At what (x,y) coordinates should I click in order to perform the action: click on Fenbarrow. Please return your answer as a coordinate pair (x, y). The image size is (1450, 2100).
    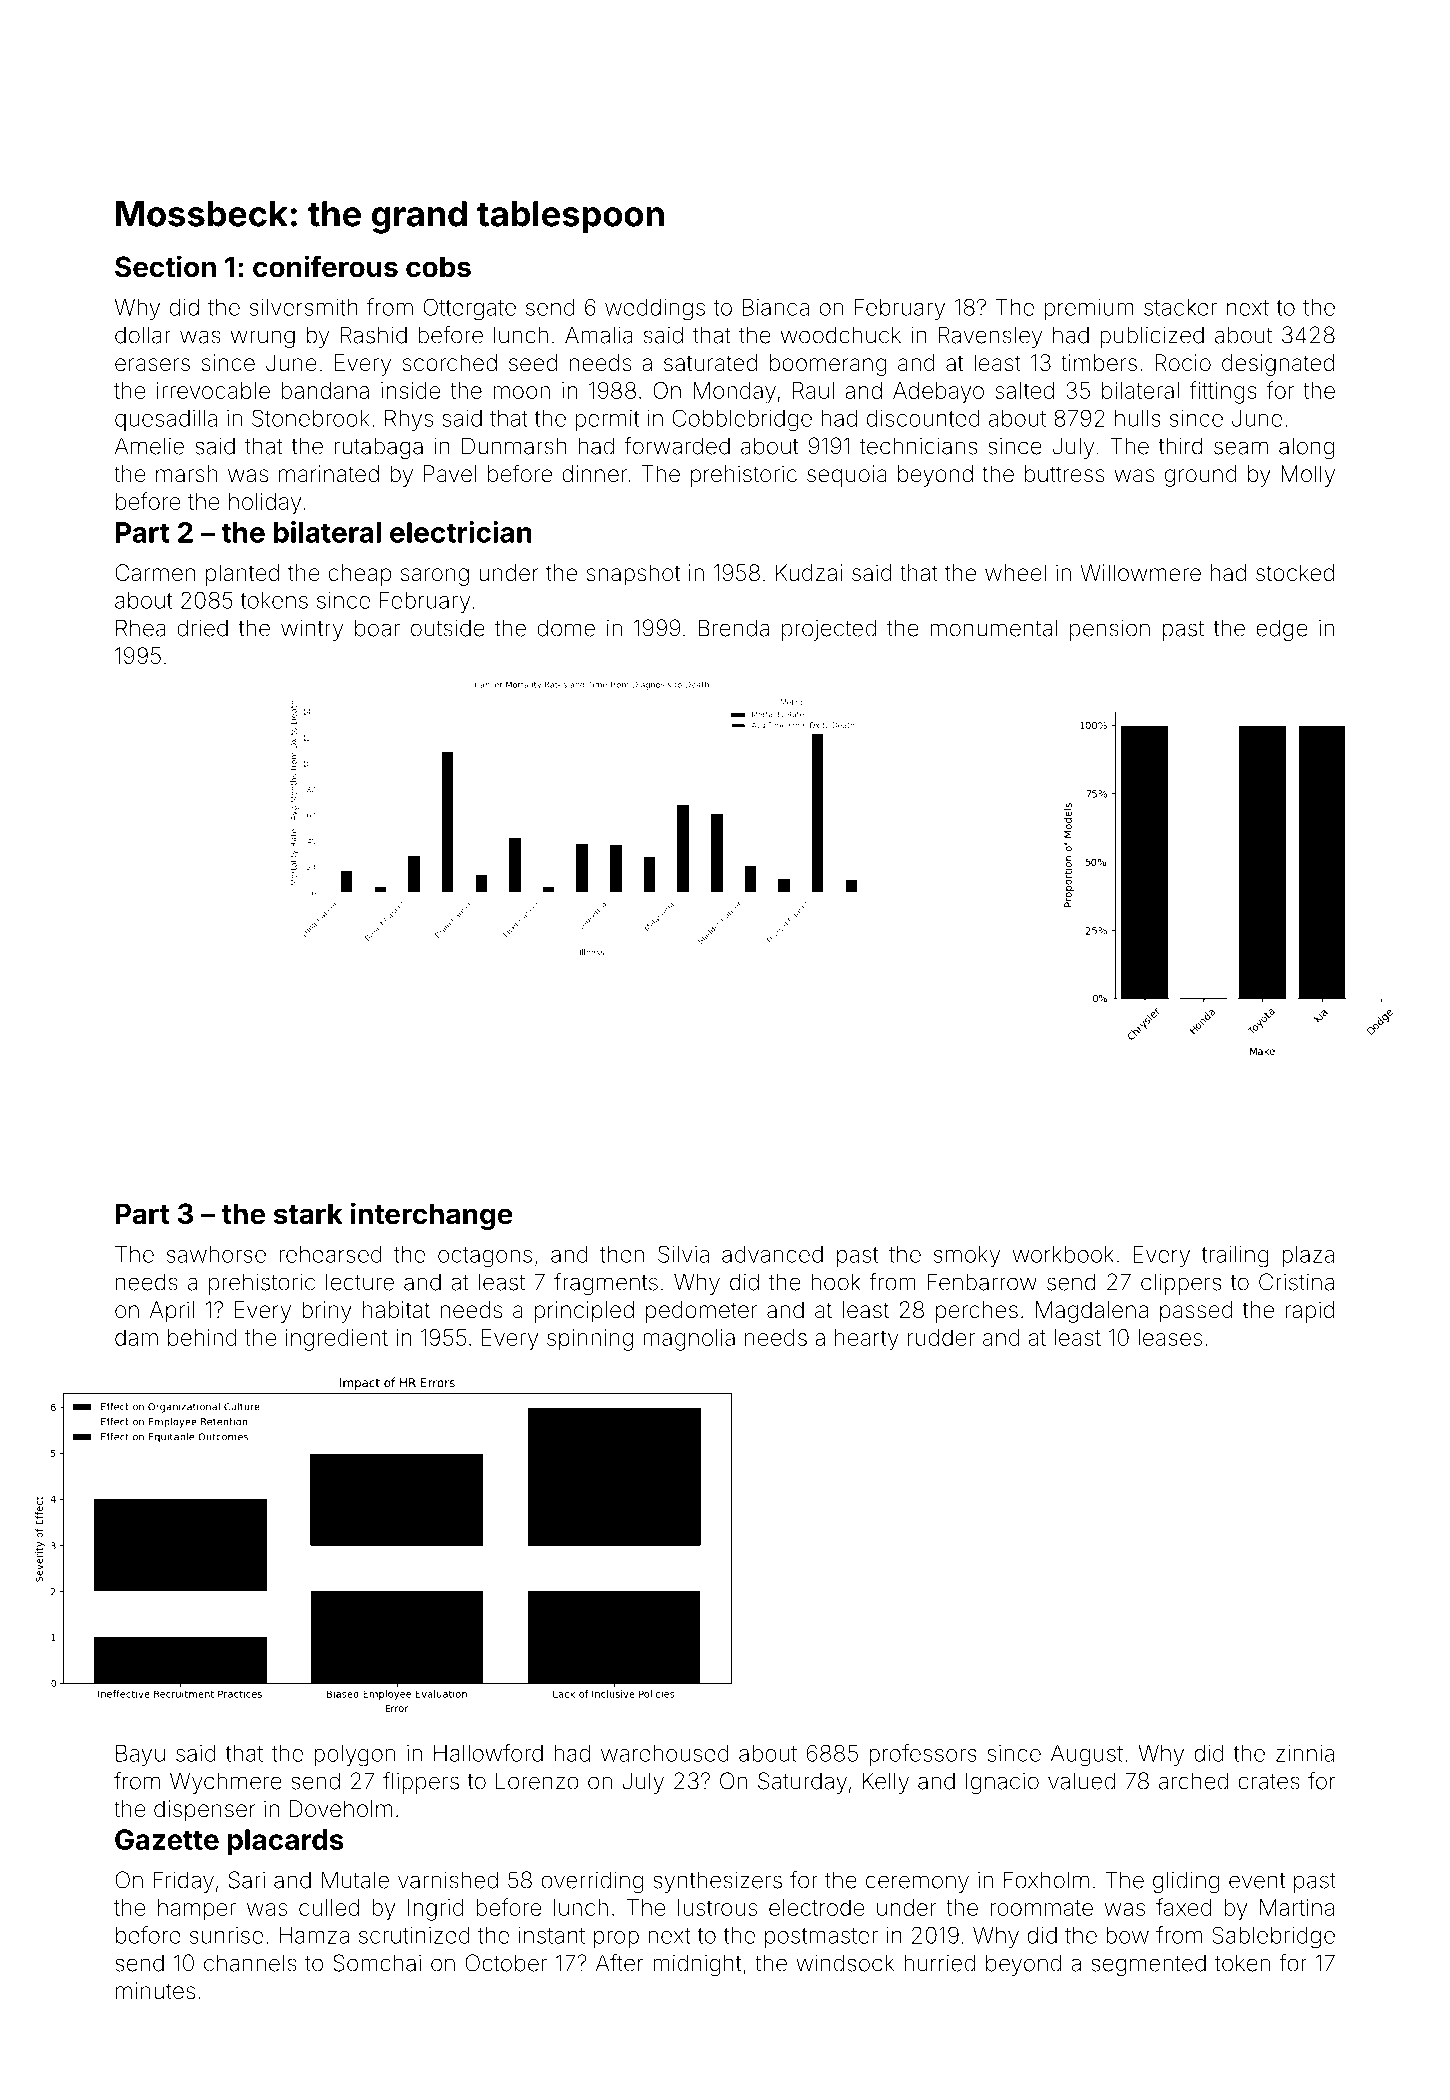
    Looking at the image, I should click on (982, 1282).
